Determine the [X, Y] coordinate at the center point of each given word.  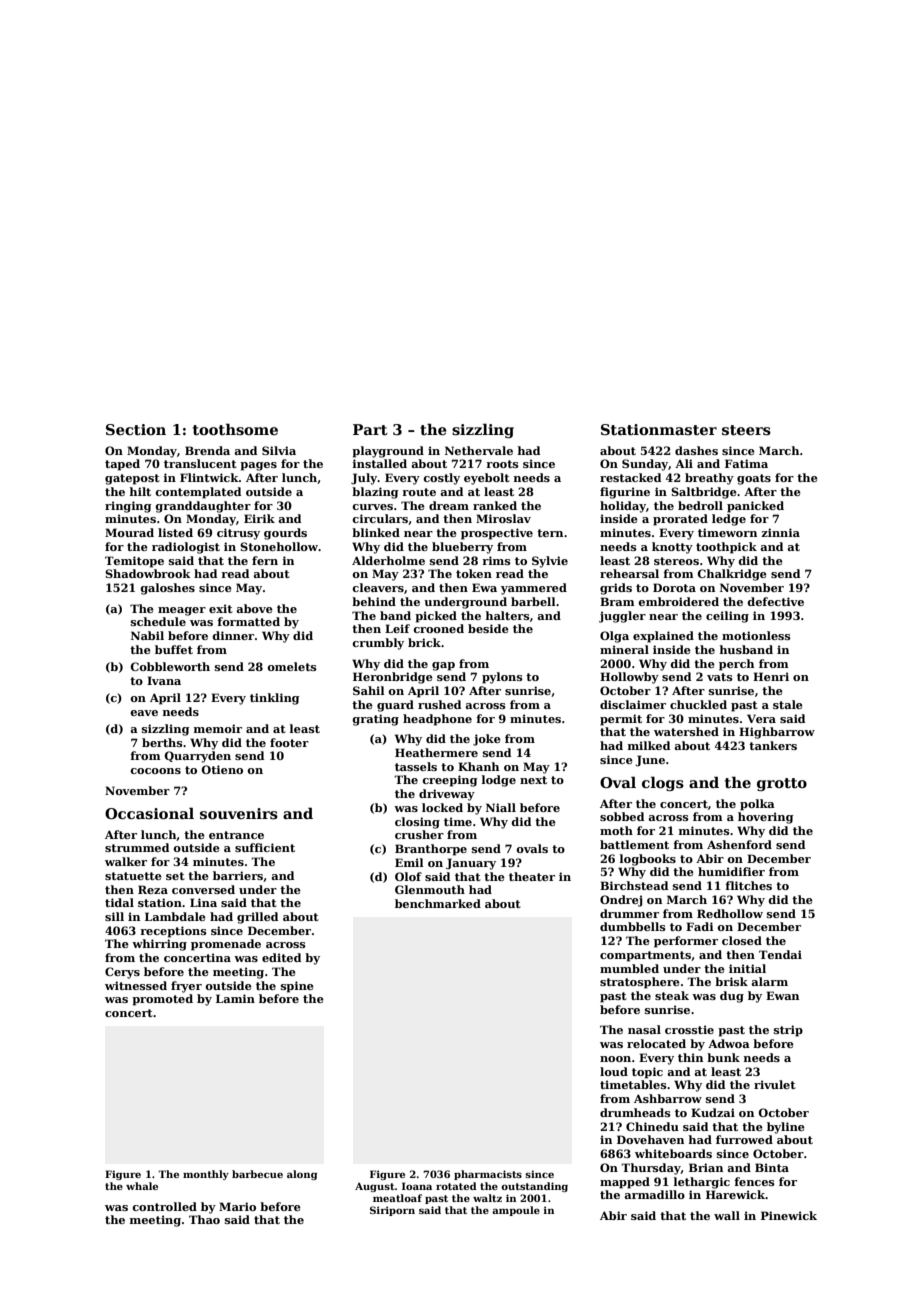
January [471, 864]
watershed [686, 731]
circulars [380, 518]
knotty [672, 548]
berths [162, 742]
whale [142, 1186]
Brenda [207, 450]
